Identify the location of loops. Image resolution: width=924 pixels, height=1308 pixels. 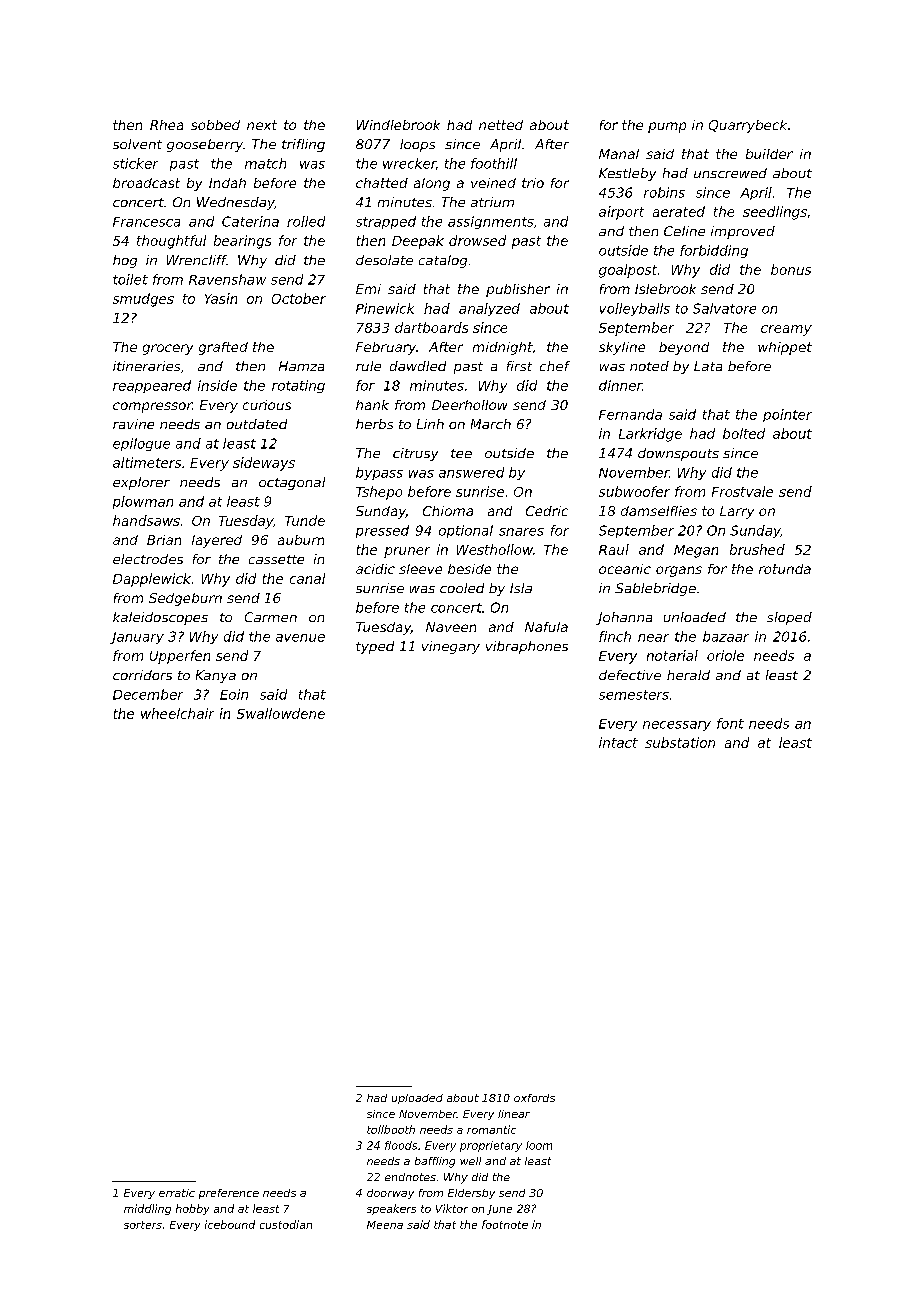
(417, 145).
